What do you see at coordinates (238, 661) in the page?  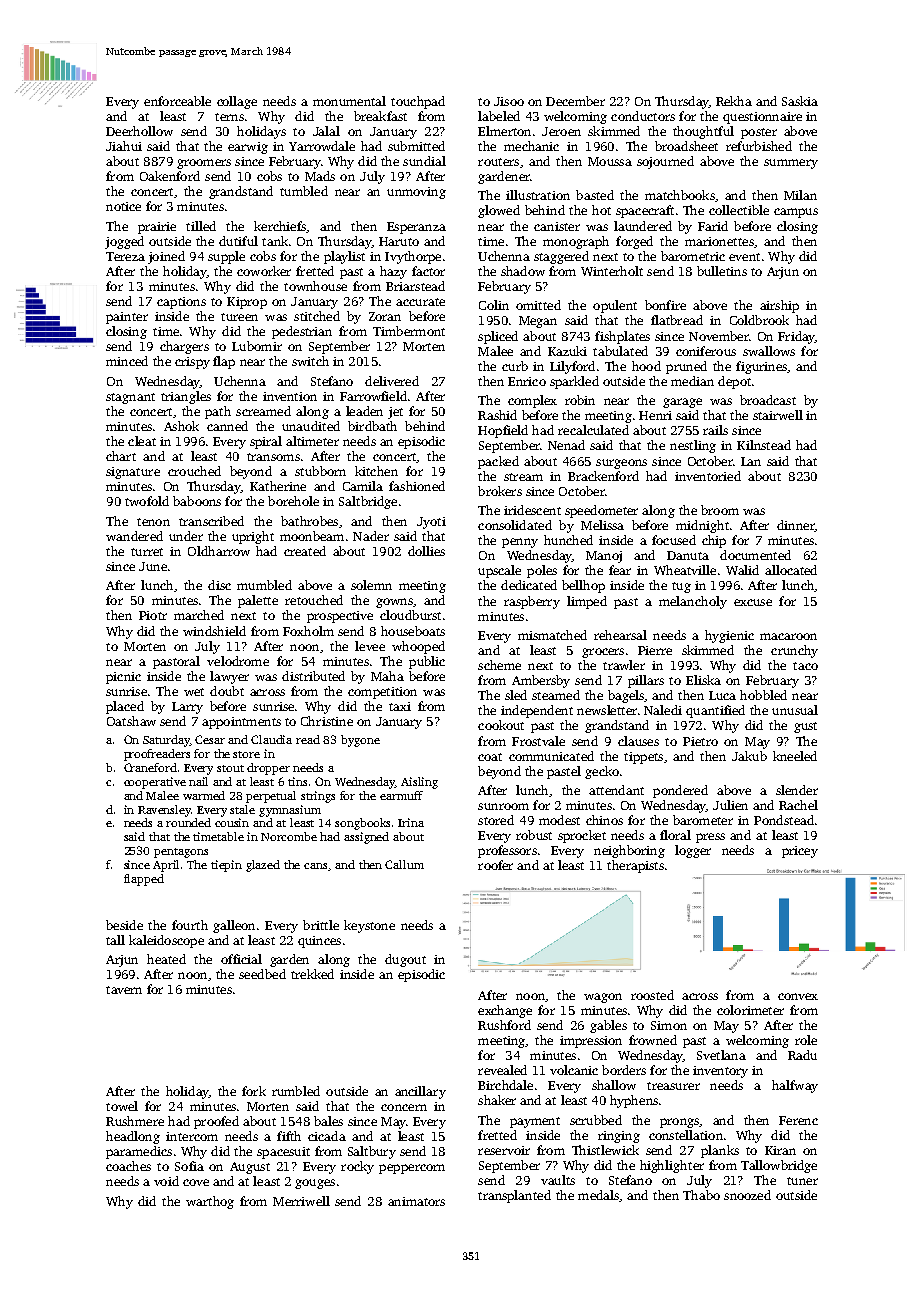 I see `velodrome` at bounding box center [238, 661].
